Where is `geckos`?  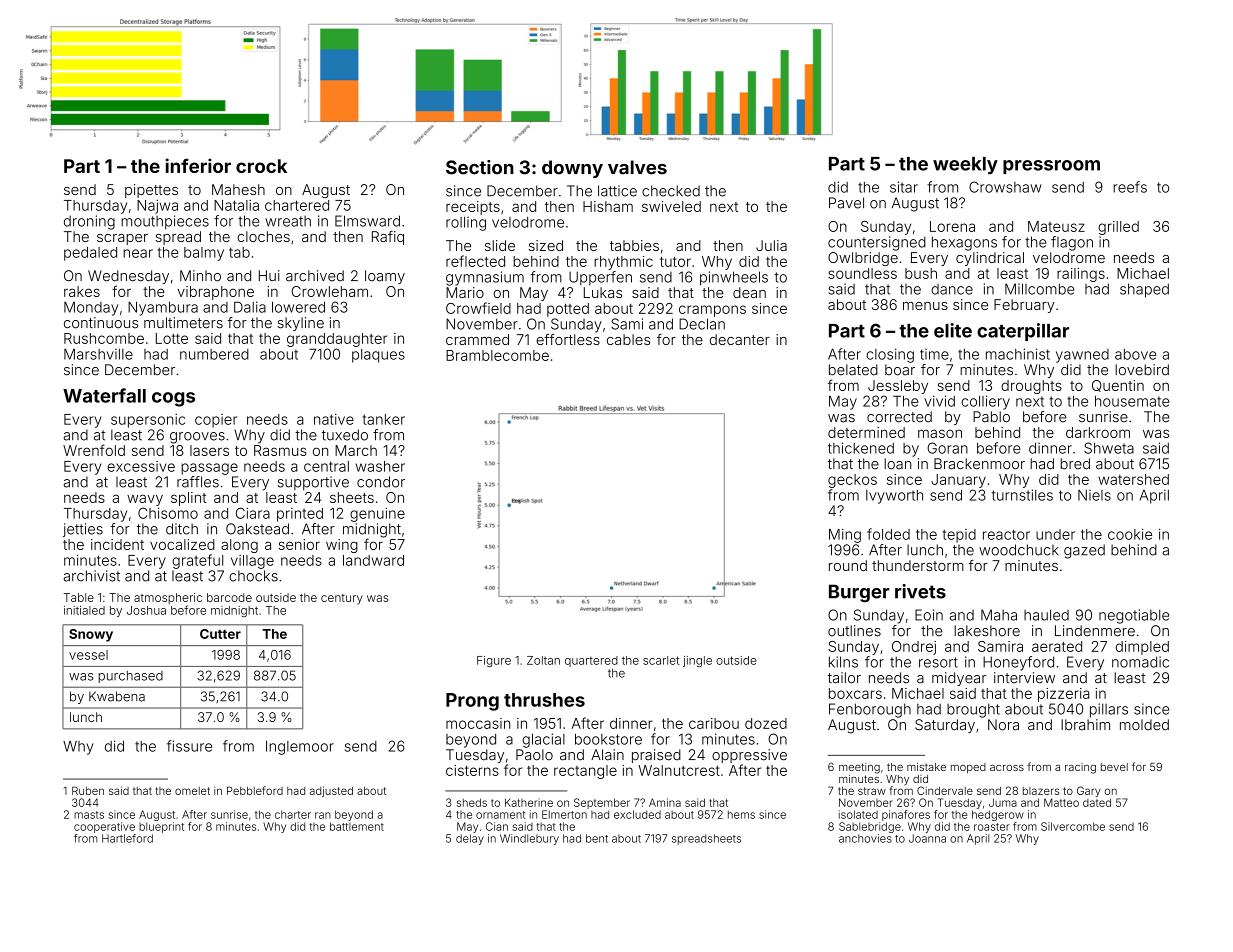 geckos is located at coordinates (852, 481).
